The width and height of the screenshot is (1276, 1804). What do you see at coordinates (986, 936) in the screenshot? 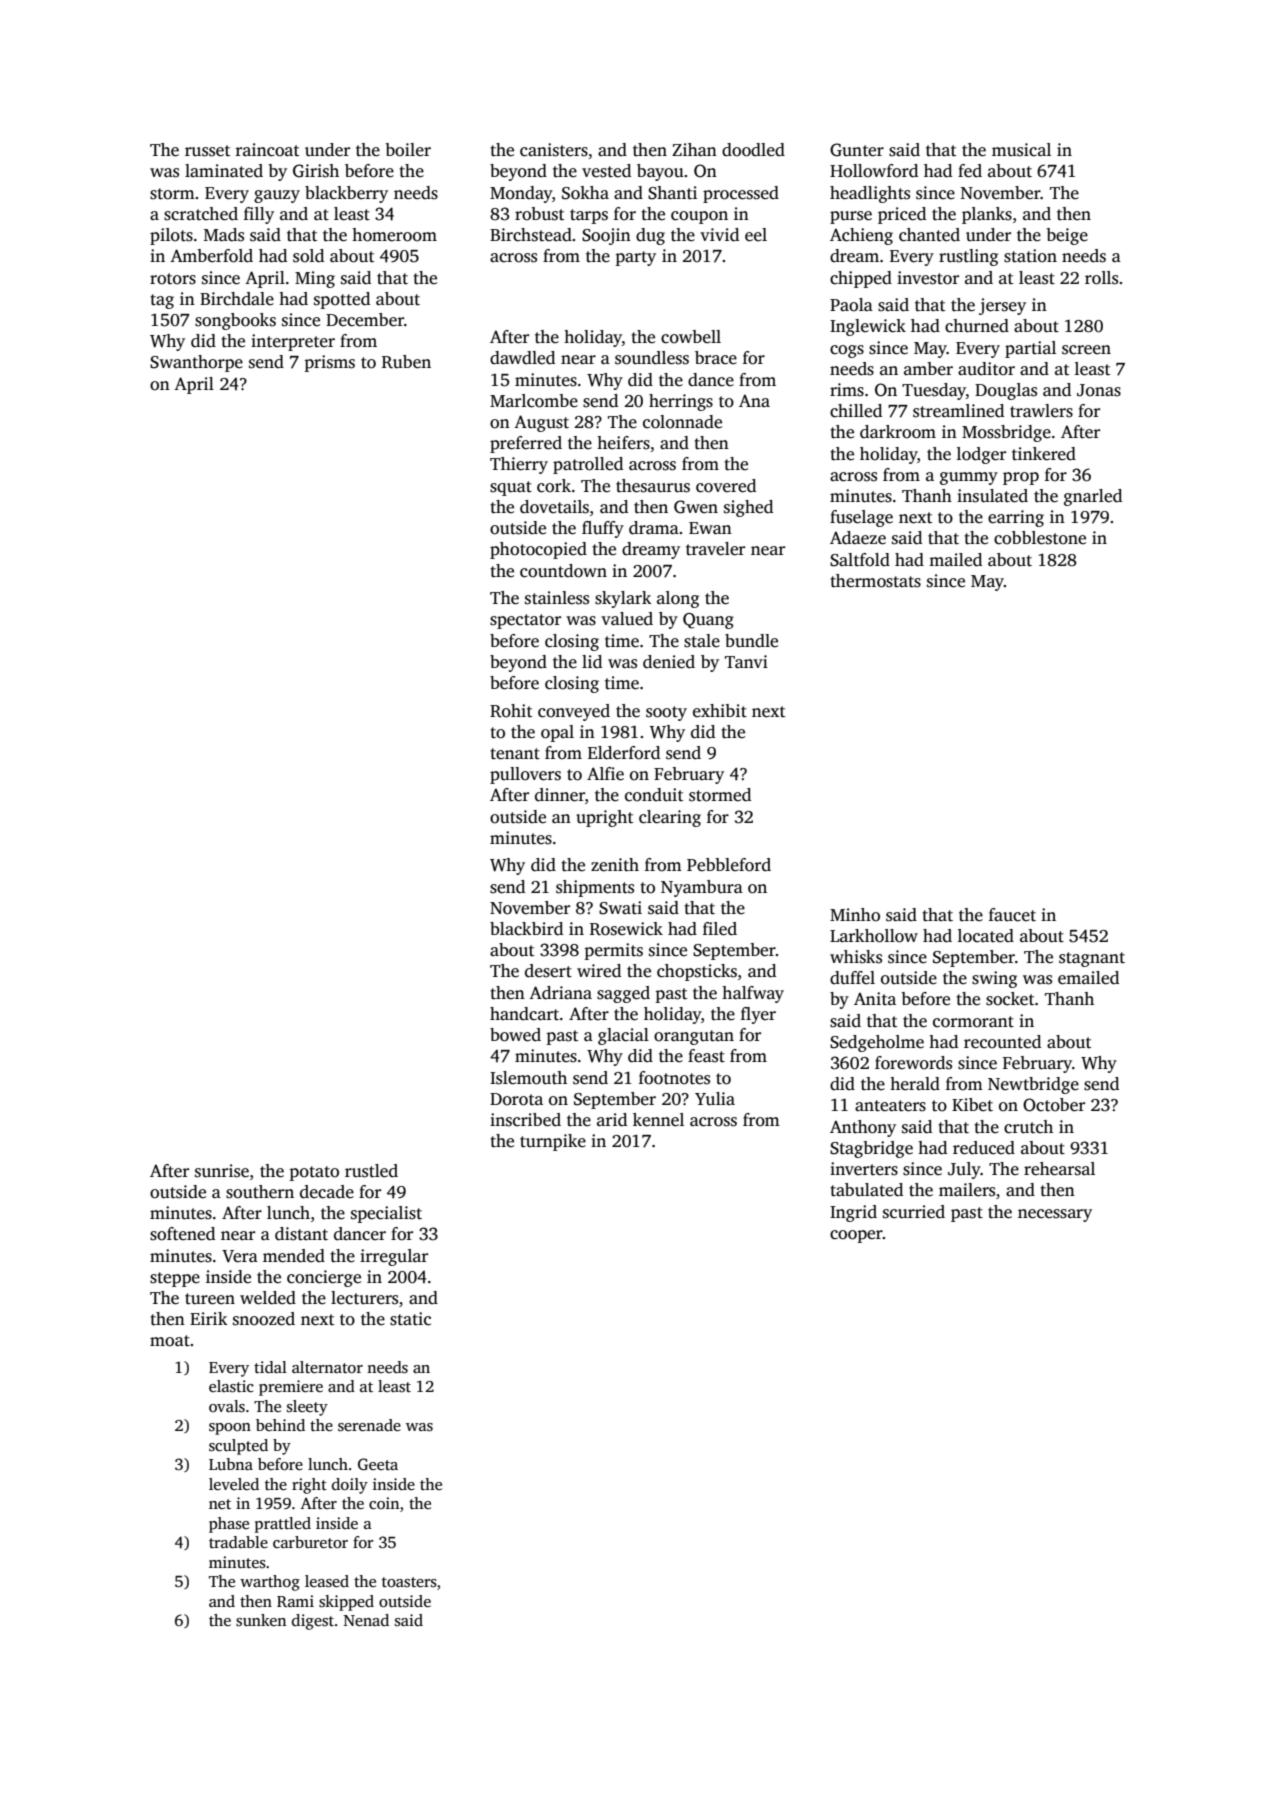
I see `located` at bounding box center [986, 936].
